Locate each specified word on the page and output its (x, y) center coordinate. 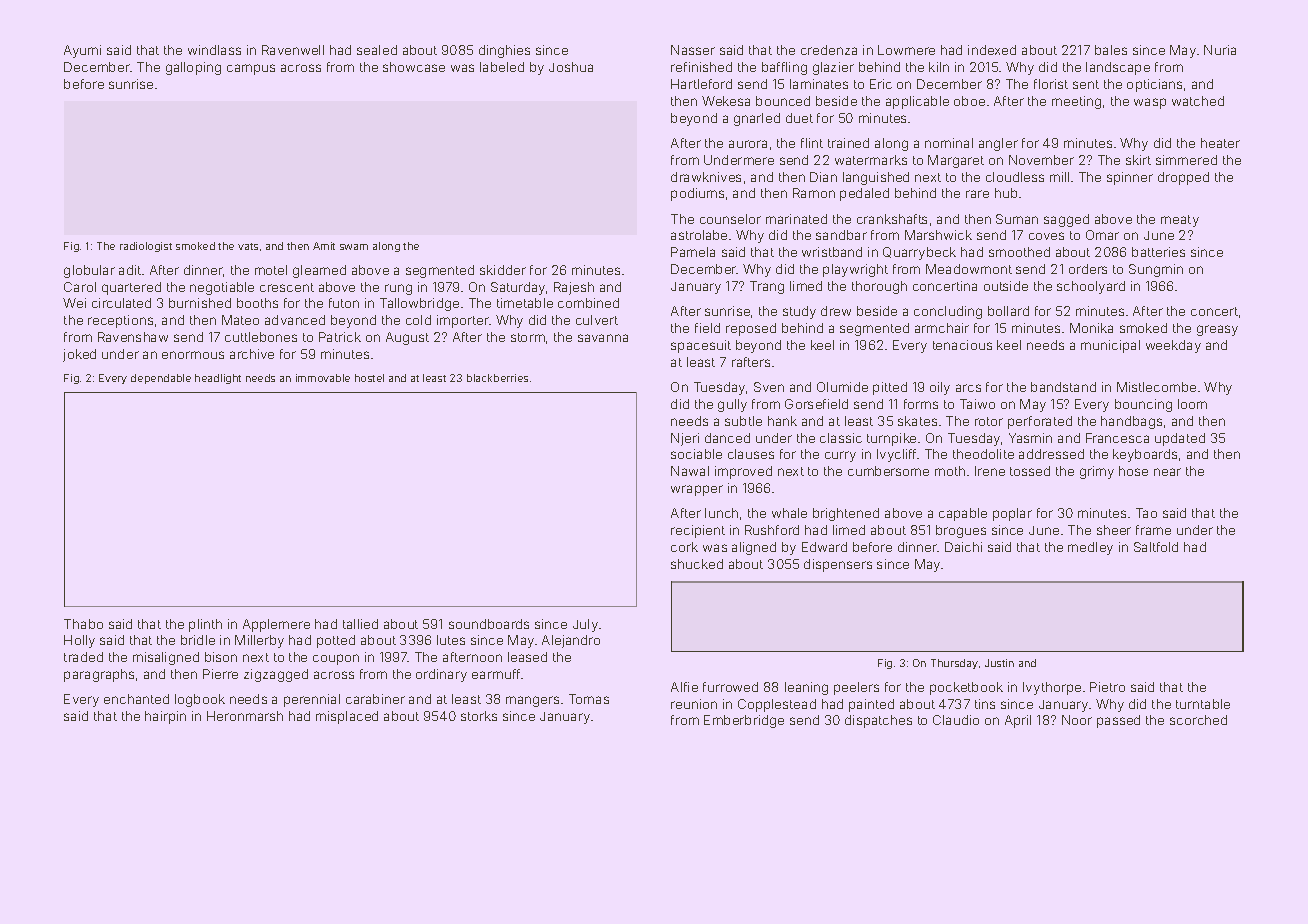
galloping (193, 68)
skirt (1138, 160)
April (1018, 721)
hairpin (165, 717)
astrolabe (699, 235)
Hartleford (701, 84)
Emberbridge (744, 721)
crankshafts (892, 219)
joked (79, 355)
